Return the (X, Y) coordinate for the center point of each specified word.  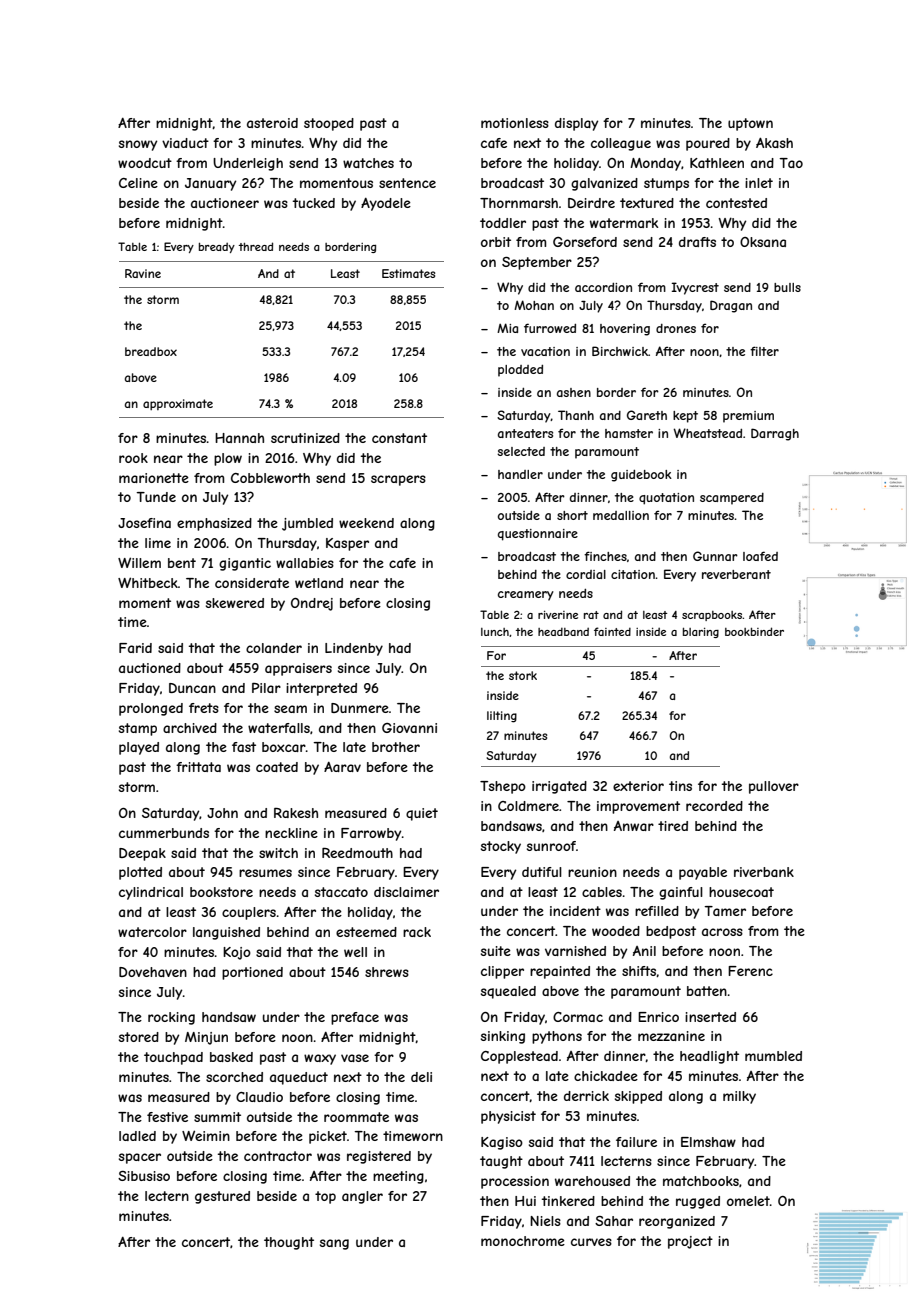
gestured (222, 1197)
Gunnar (715, 556)
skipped (638, 1097)
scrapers (398, 480)
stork (523, 675)
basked (231, 1057)
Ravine (143, 273)
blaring (701, 633)
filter (764, 351)
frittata (198, 767)
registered (379, 1157)
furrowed (550, 328)
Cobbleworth (270, 478)
